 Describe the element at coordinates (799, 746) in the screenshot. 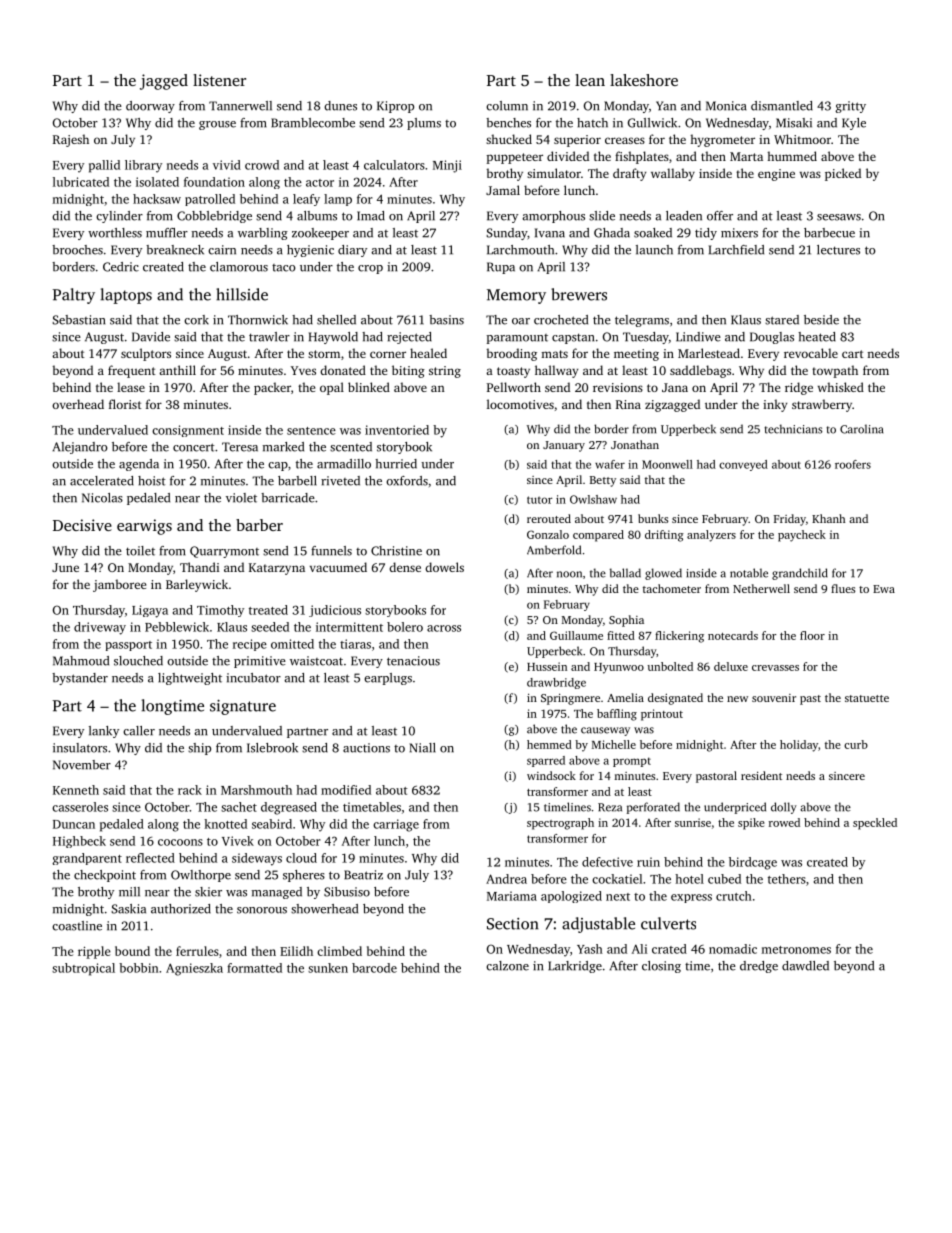

I see `holiday` at that location.
